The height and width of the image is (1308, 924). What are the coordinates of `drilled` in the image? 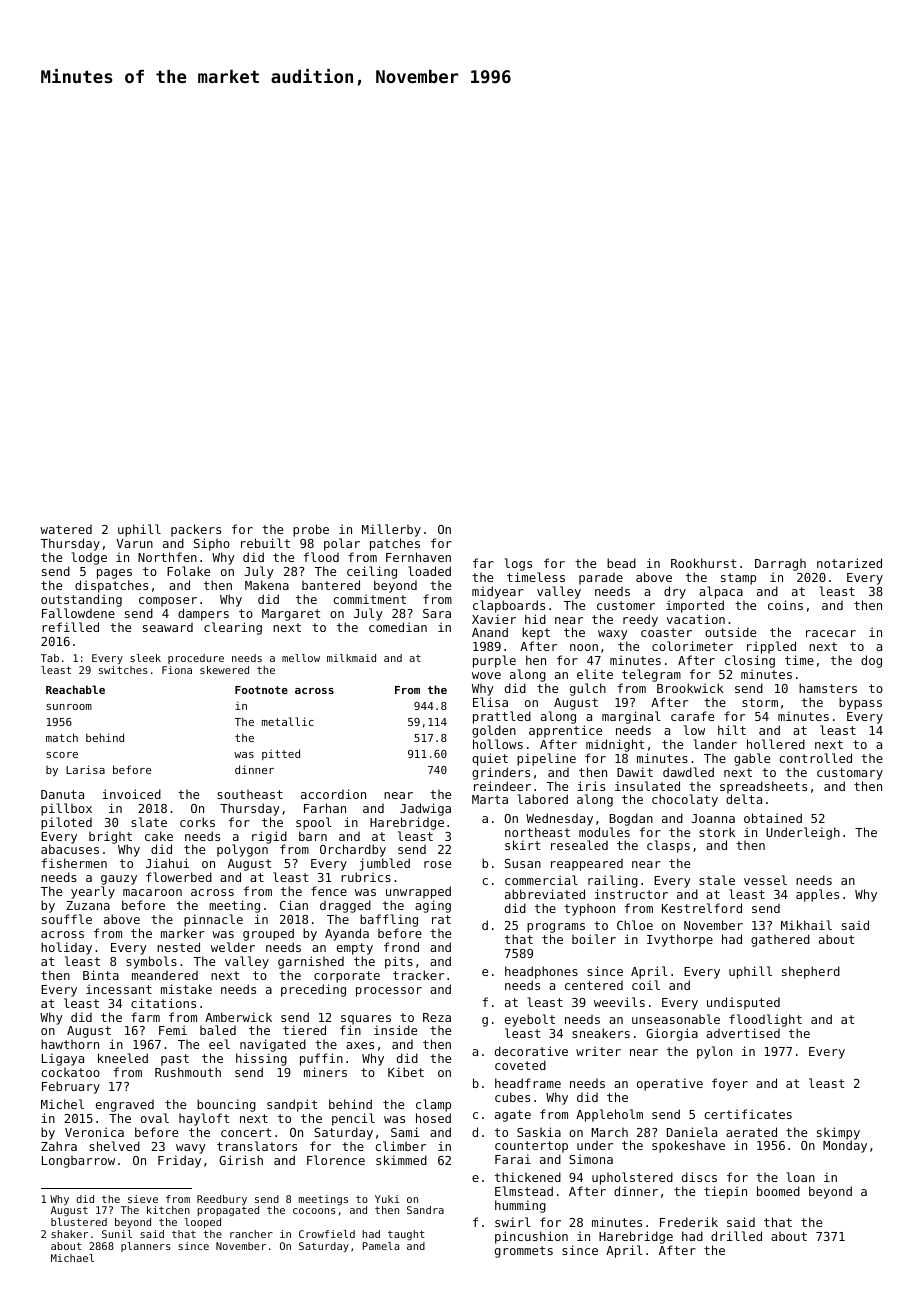 It's located at (736, 1236).
